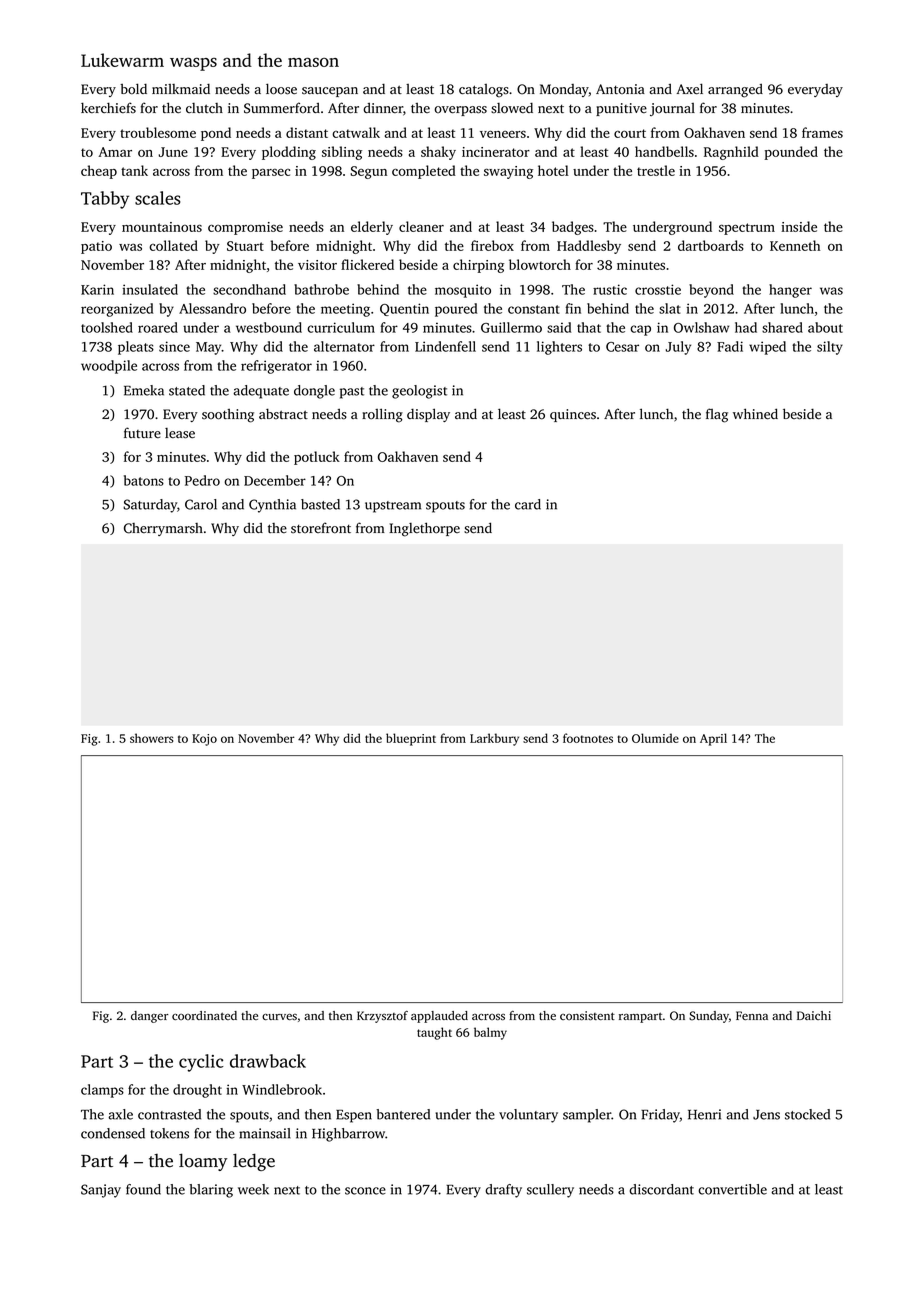 This page has height=1308, width=924. Describe the element at coordinates (490, 1033) in the page. I see `balmy` at that location.
